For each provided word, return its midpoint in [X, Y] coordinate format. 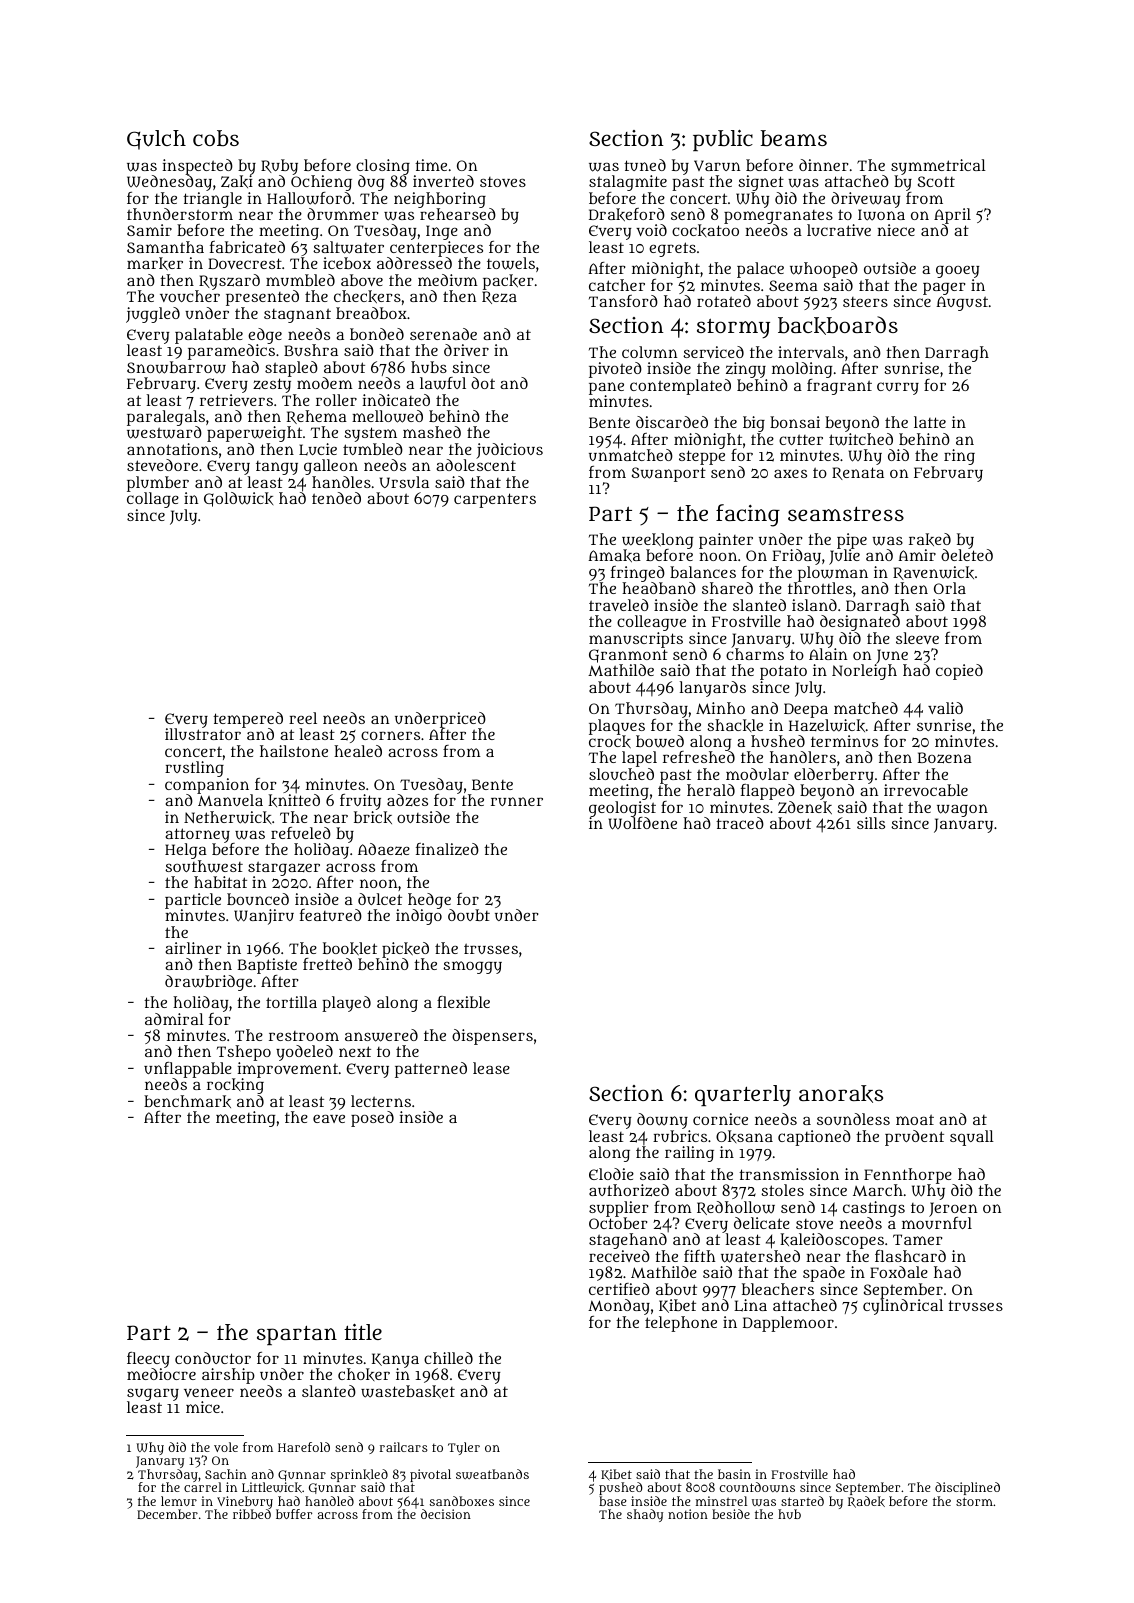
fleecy [148, 1360]
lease [491, 1068]
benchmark [187, 1101]
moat [915, 1119]
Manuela [230, 800]
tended [336, 498]
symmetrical [938, 167]
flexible [463, 1002]
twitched [861, 439]
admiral [174, 1019]
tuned [645, 165]
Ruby [279, 167]
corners [390, 735]
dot [483, 383]
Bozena [945, 758]
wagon [962, 810]
